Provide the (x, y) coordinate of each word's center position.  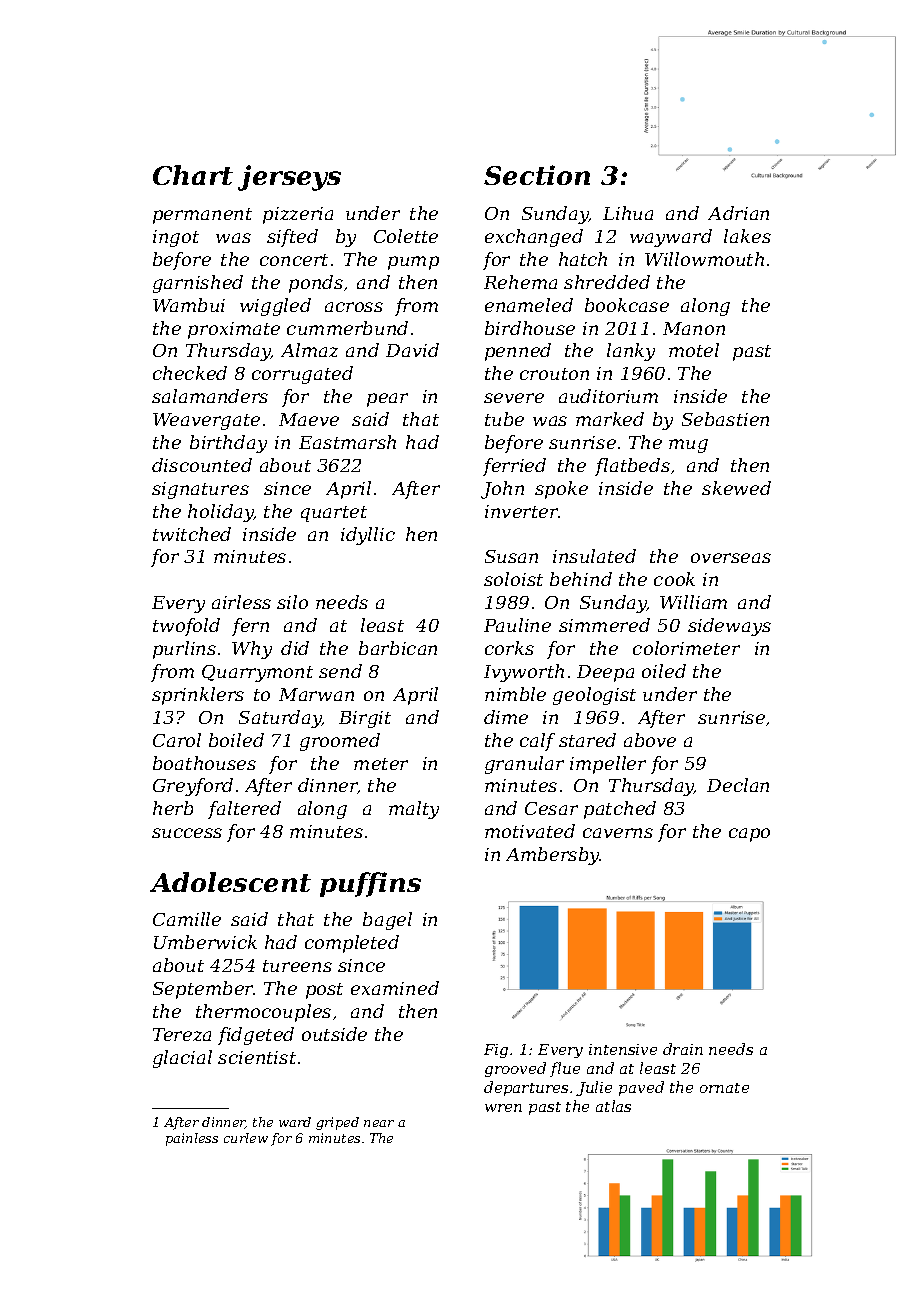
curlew (246, 1138)
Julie (594, 1088)
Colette (406, 236)
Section (537, 175)
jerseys (289, 178)
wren (503, 1108)
